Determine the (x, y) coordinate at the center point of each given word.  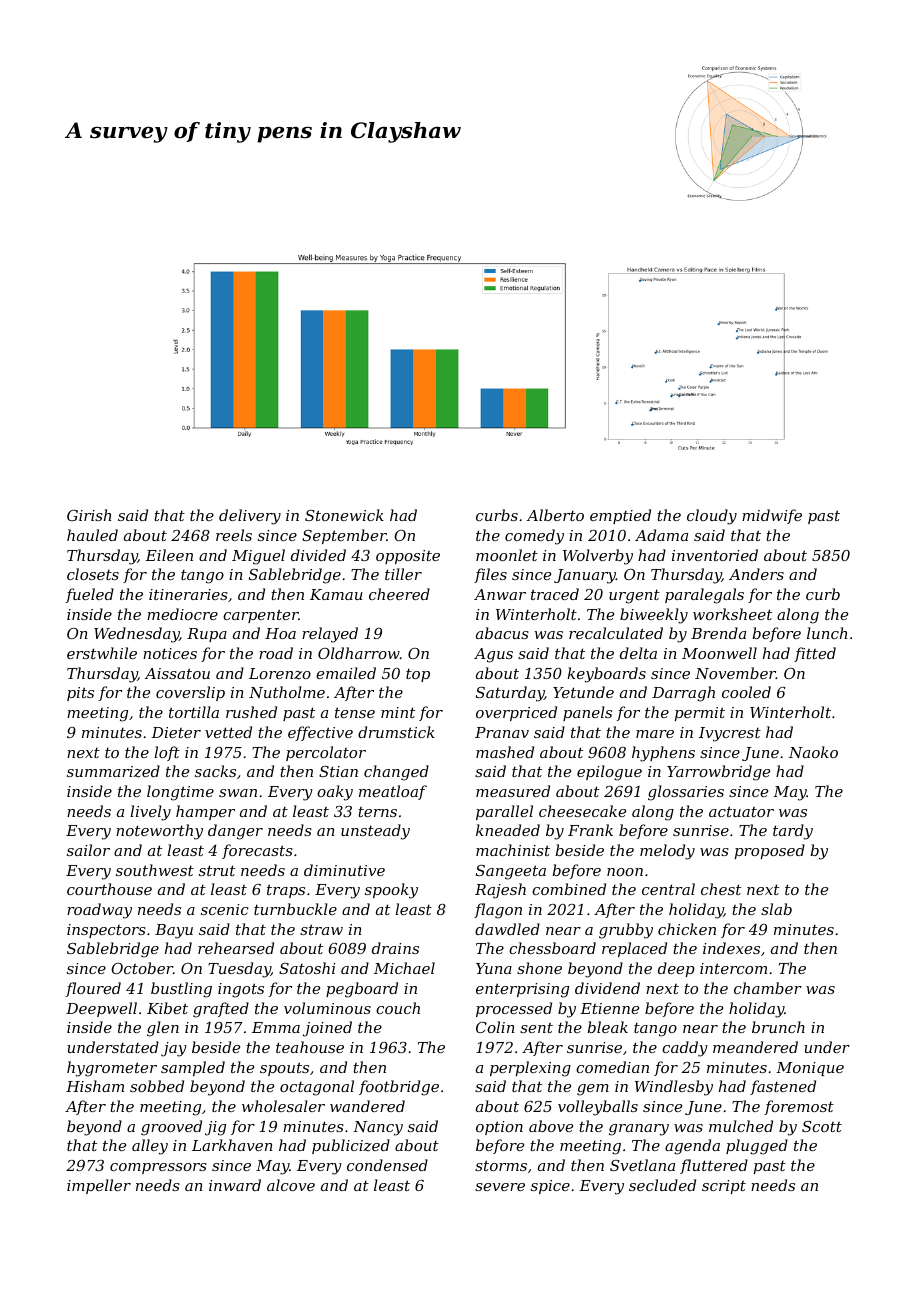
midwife (772, 516)
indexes (731, 948)
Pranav (502, 732)
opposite (408, 557)
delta (638, 653)
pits (80, 694)
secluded (662, 1185)
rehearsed (236, 948)
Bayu (174, 931)
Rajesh (500, 891)
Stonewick (344, 515)
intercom (733, 968)
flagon (498, 911)
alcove (291, 1185)
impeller (99, 1186)
